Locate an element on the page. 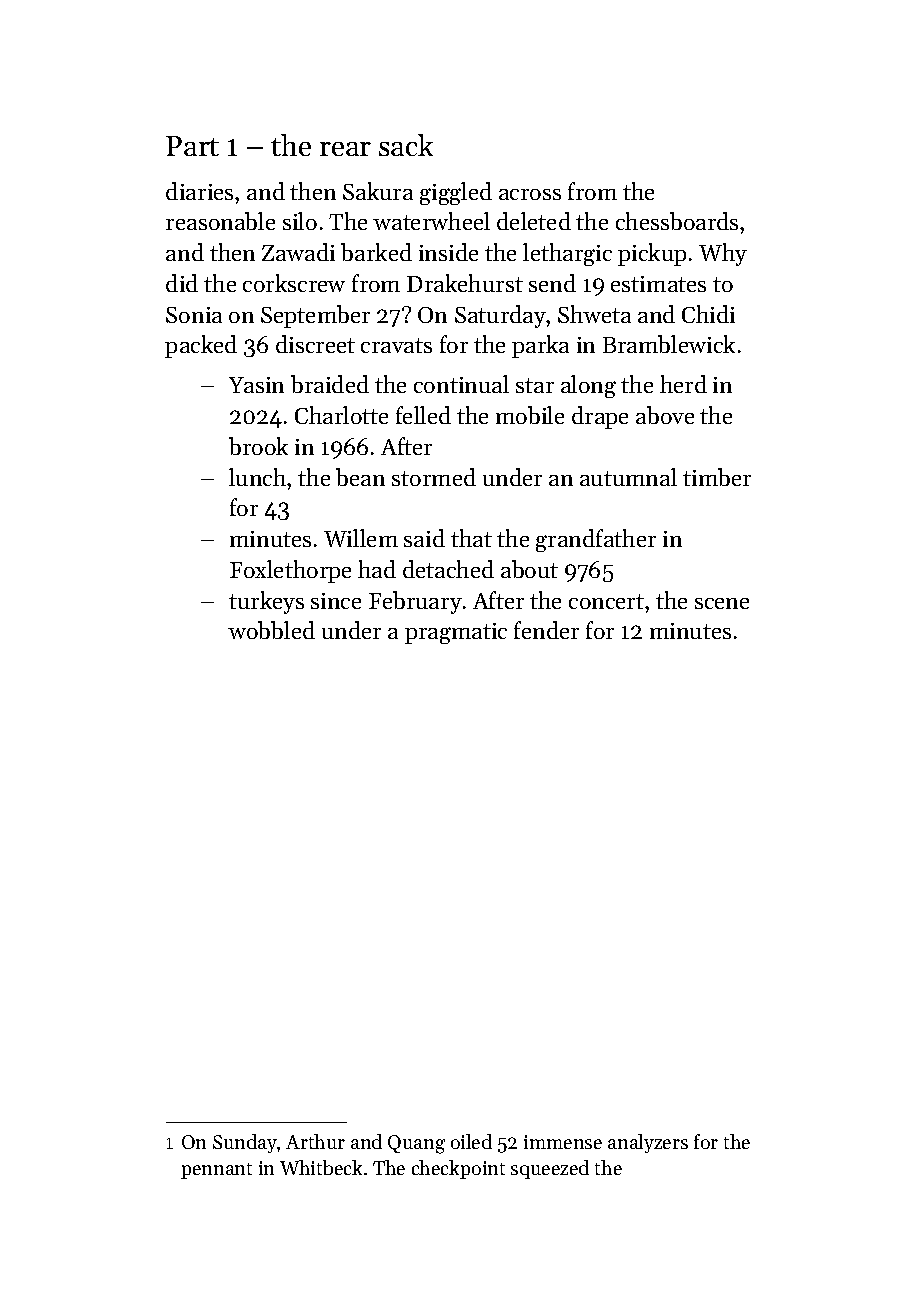  diaries is located at coordinates (199, 191).
